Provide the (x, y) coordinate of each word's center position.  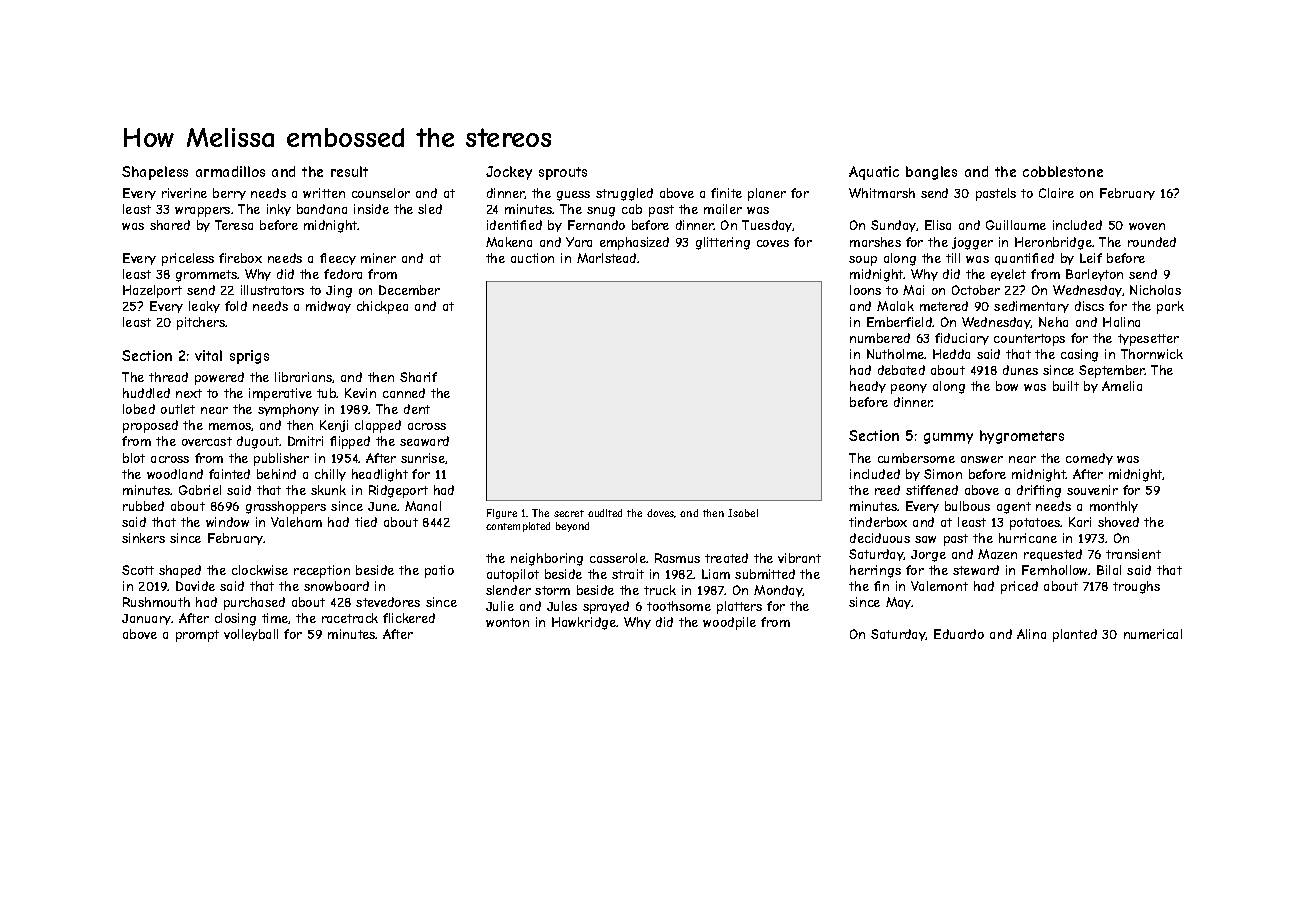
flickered (409, 618)
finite (726, 193)
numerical (1153, 634)
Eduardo (959, 634)
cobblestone (1063, 171)
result (349, 171)
